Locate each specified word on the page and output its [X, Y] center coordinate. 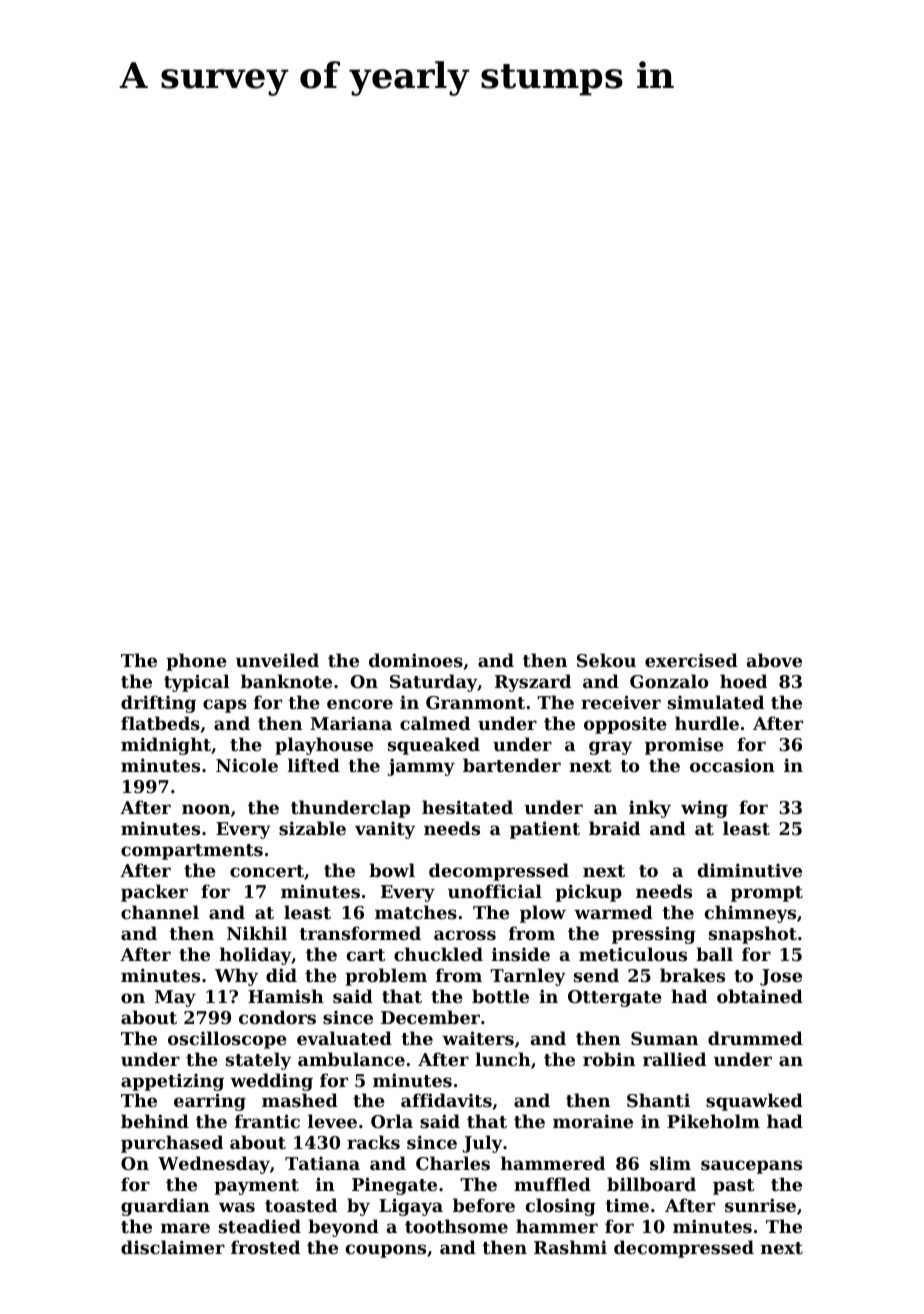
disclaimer [173, 1247]
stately [258, 1061]
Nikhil [257, 933]
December [430, 1017]
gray [610, 748]
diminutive [749, 870]
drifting [158, 704]
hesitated [467, 807]
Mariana [351, 723]
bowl [392, 870]
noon [206, 809]
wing [704, 809]
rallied [674, 1059]
